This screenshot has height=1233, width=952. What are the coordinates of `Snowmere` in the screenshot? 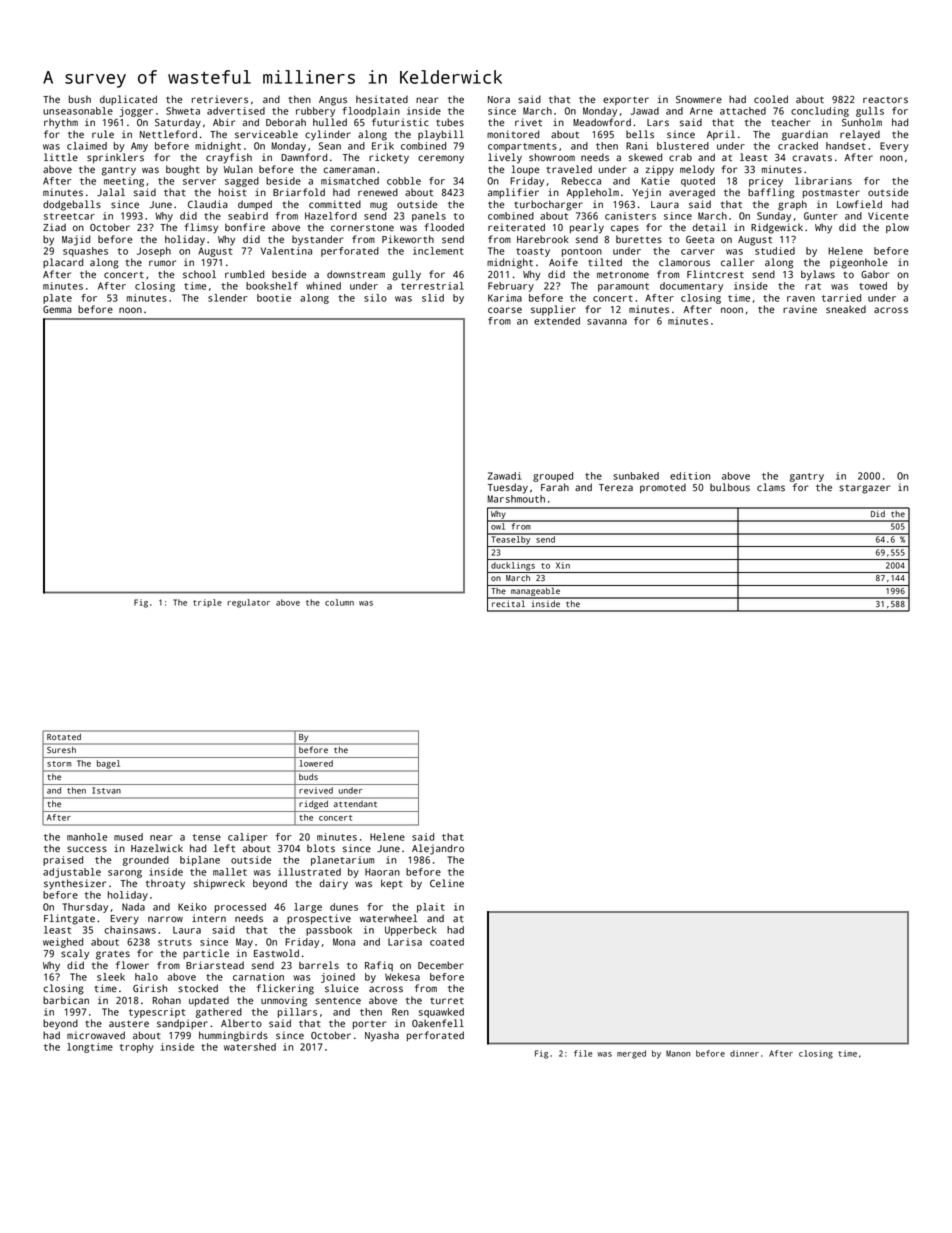 It's located at (699, 99).
